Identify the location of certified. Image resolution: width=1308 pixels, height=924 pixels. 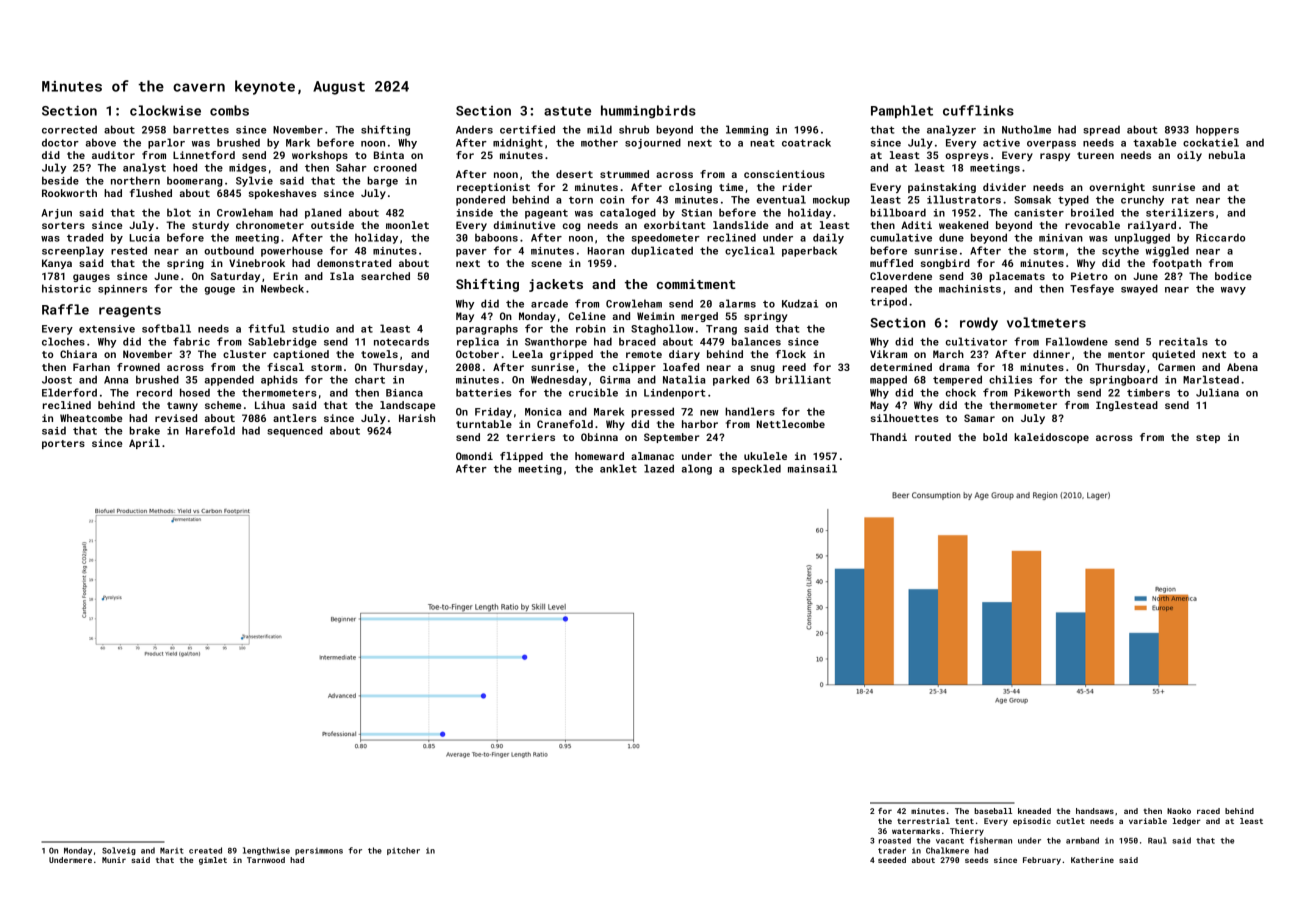
(527, 129).
